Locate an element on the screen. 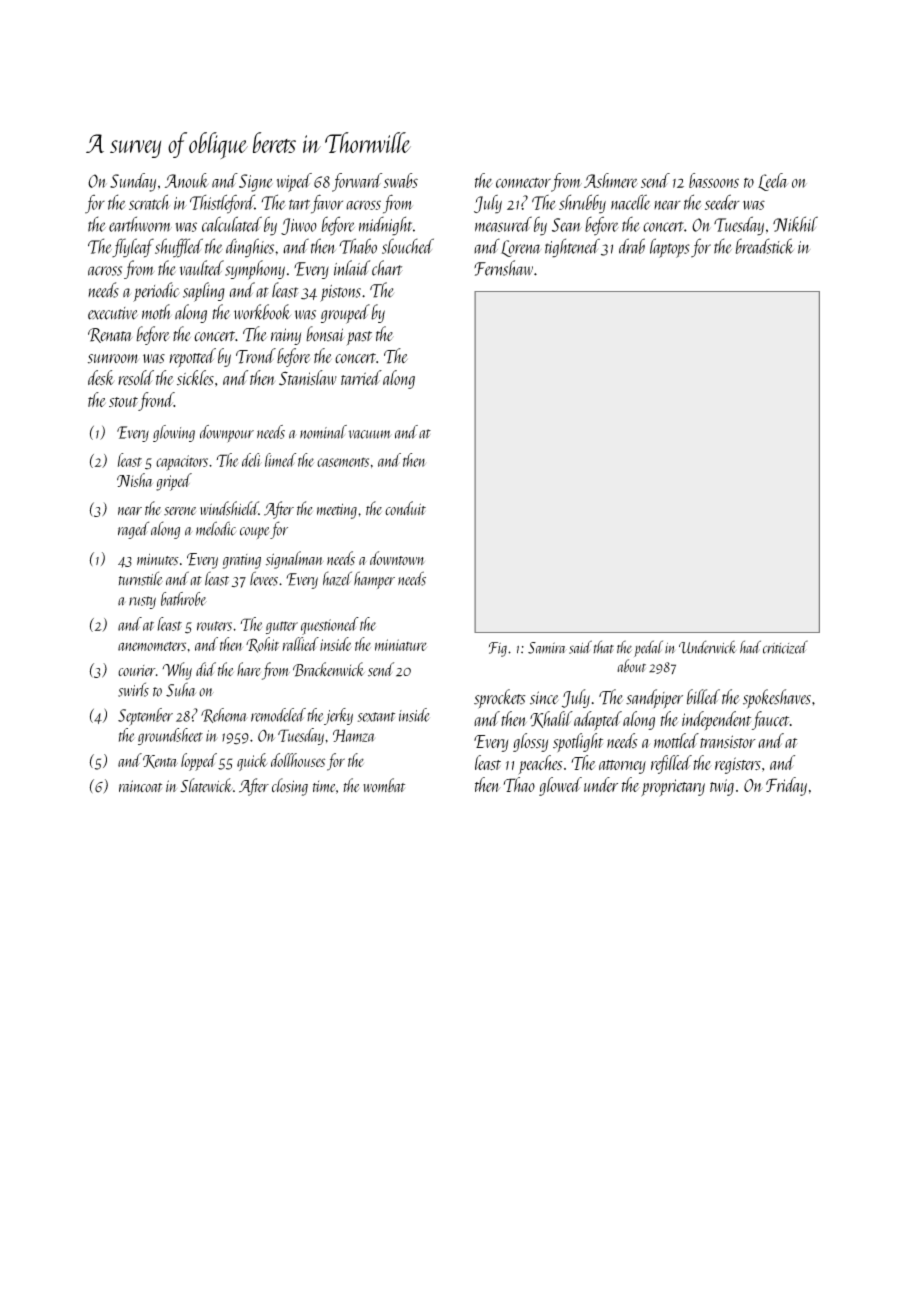 This screenshot has height=1316, width=908. laptops is located at coordinates (670, 248).
